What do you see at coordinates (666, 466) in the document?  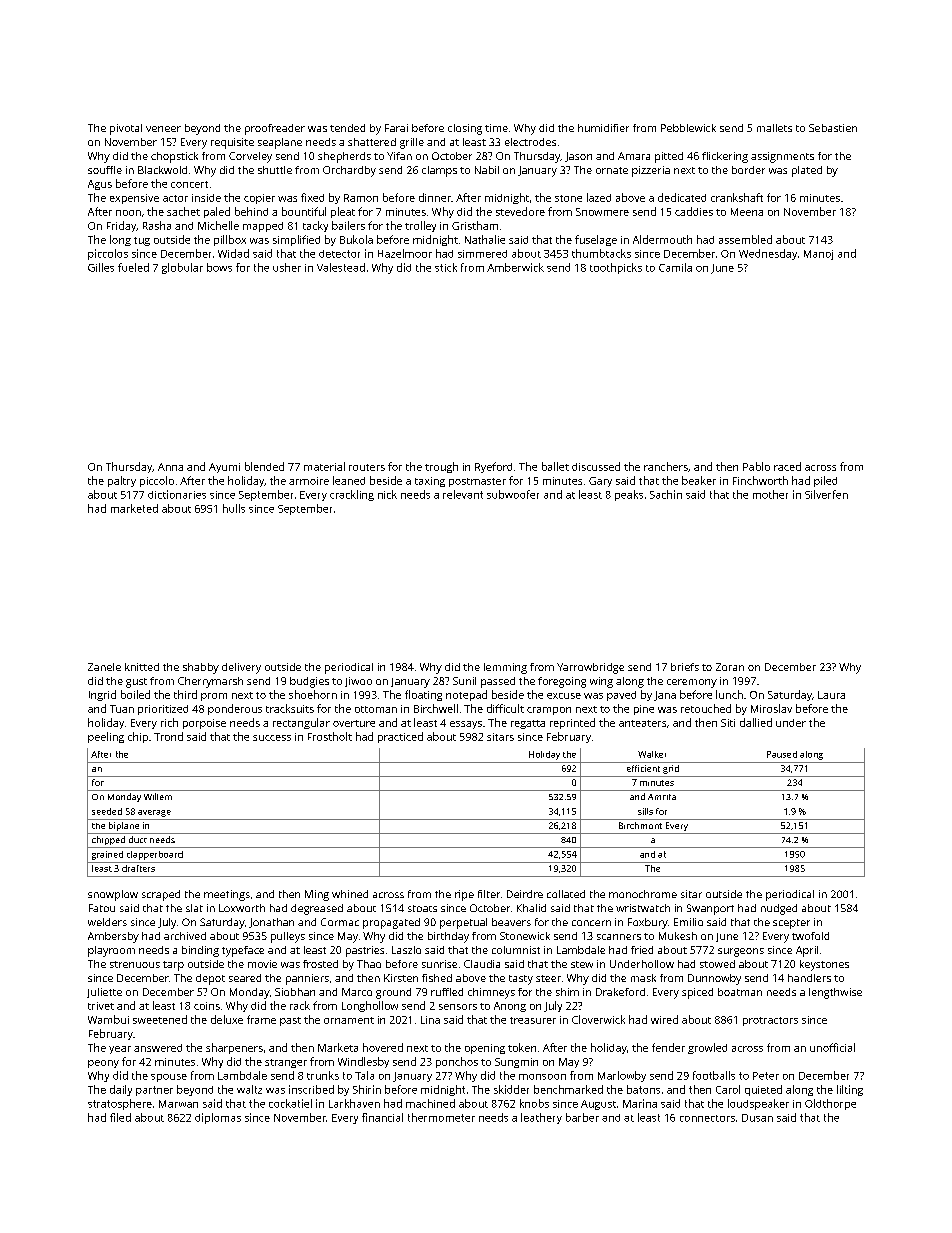 I see `ranchers` at bounding box center [666, 466].
